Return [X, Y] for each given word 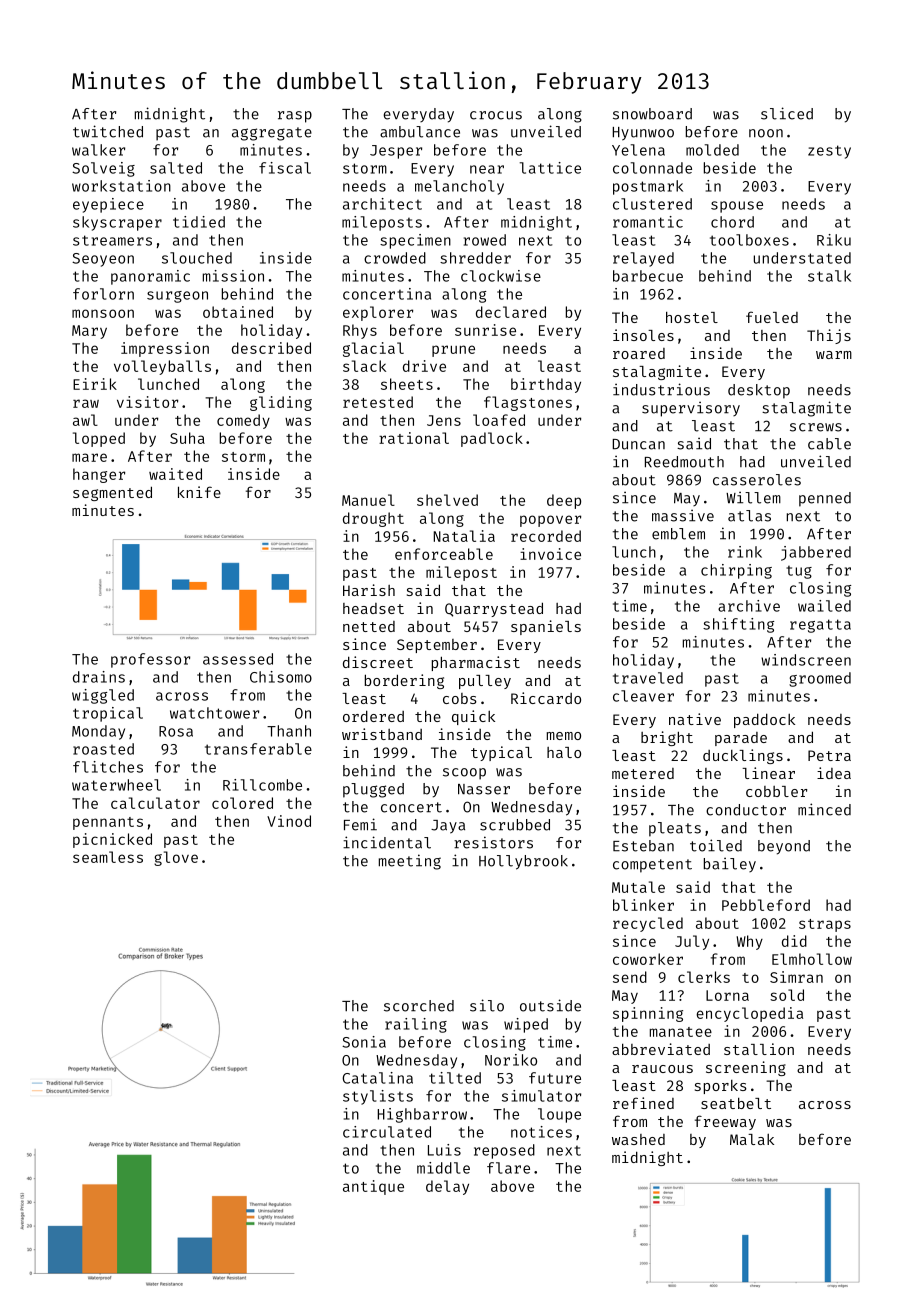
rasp [295, 117]
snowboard [652, 114]
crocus [496, 115]
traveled [648, 678]
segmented [112, 493]
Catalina [377, 1078]
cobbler [776, 791]
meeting [410, 862]
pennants [108, 823]
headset [373, 608]
